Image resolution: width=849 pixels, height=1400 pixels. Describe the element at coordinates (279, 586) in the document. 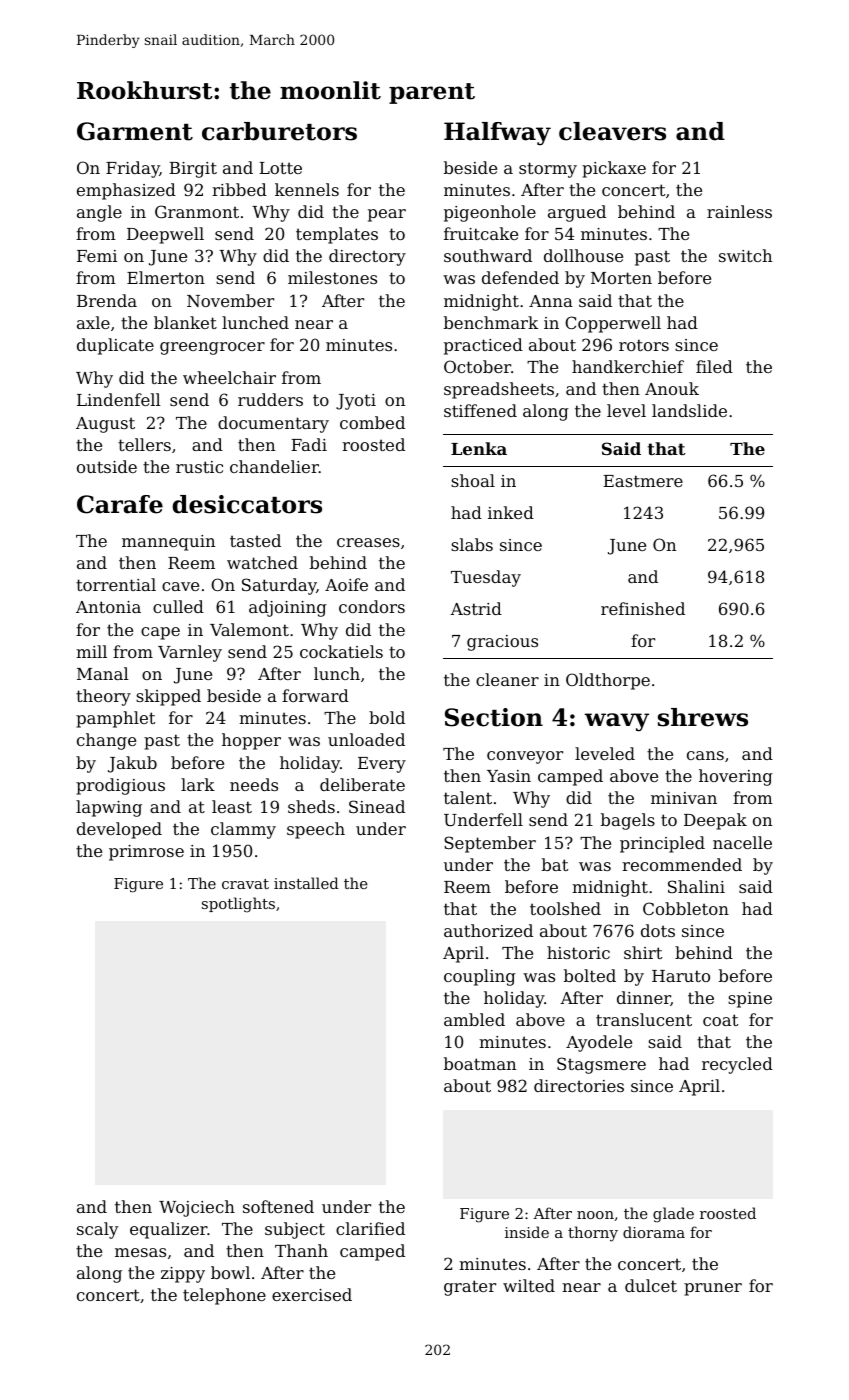

I see `Saturday` at that location.
